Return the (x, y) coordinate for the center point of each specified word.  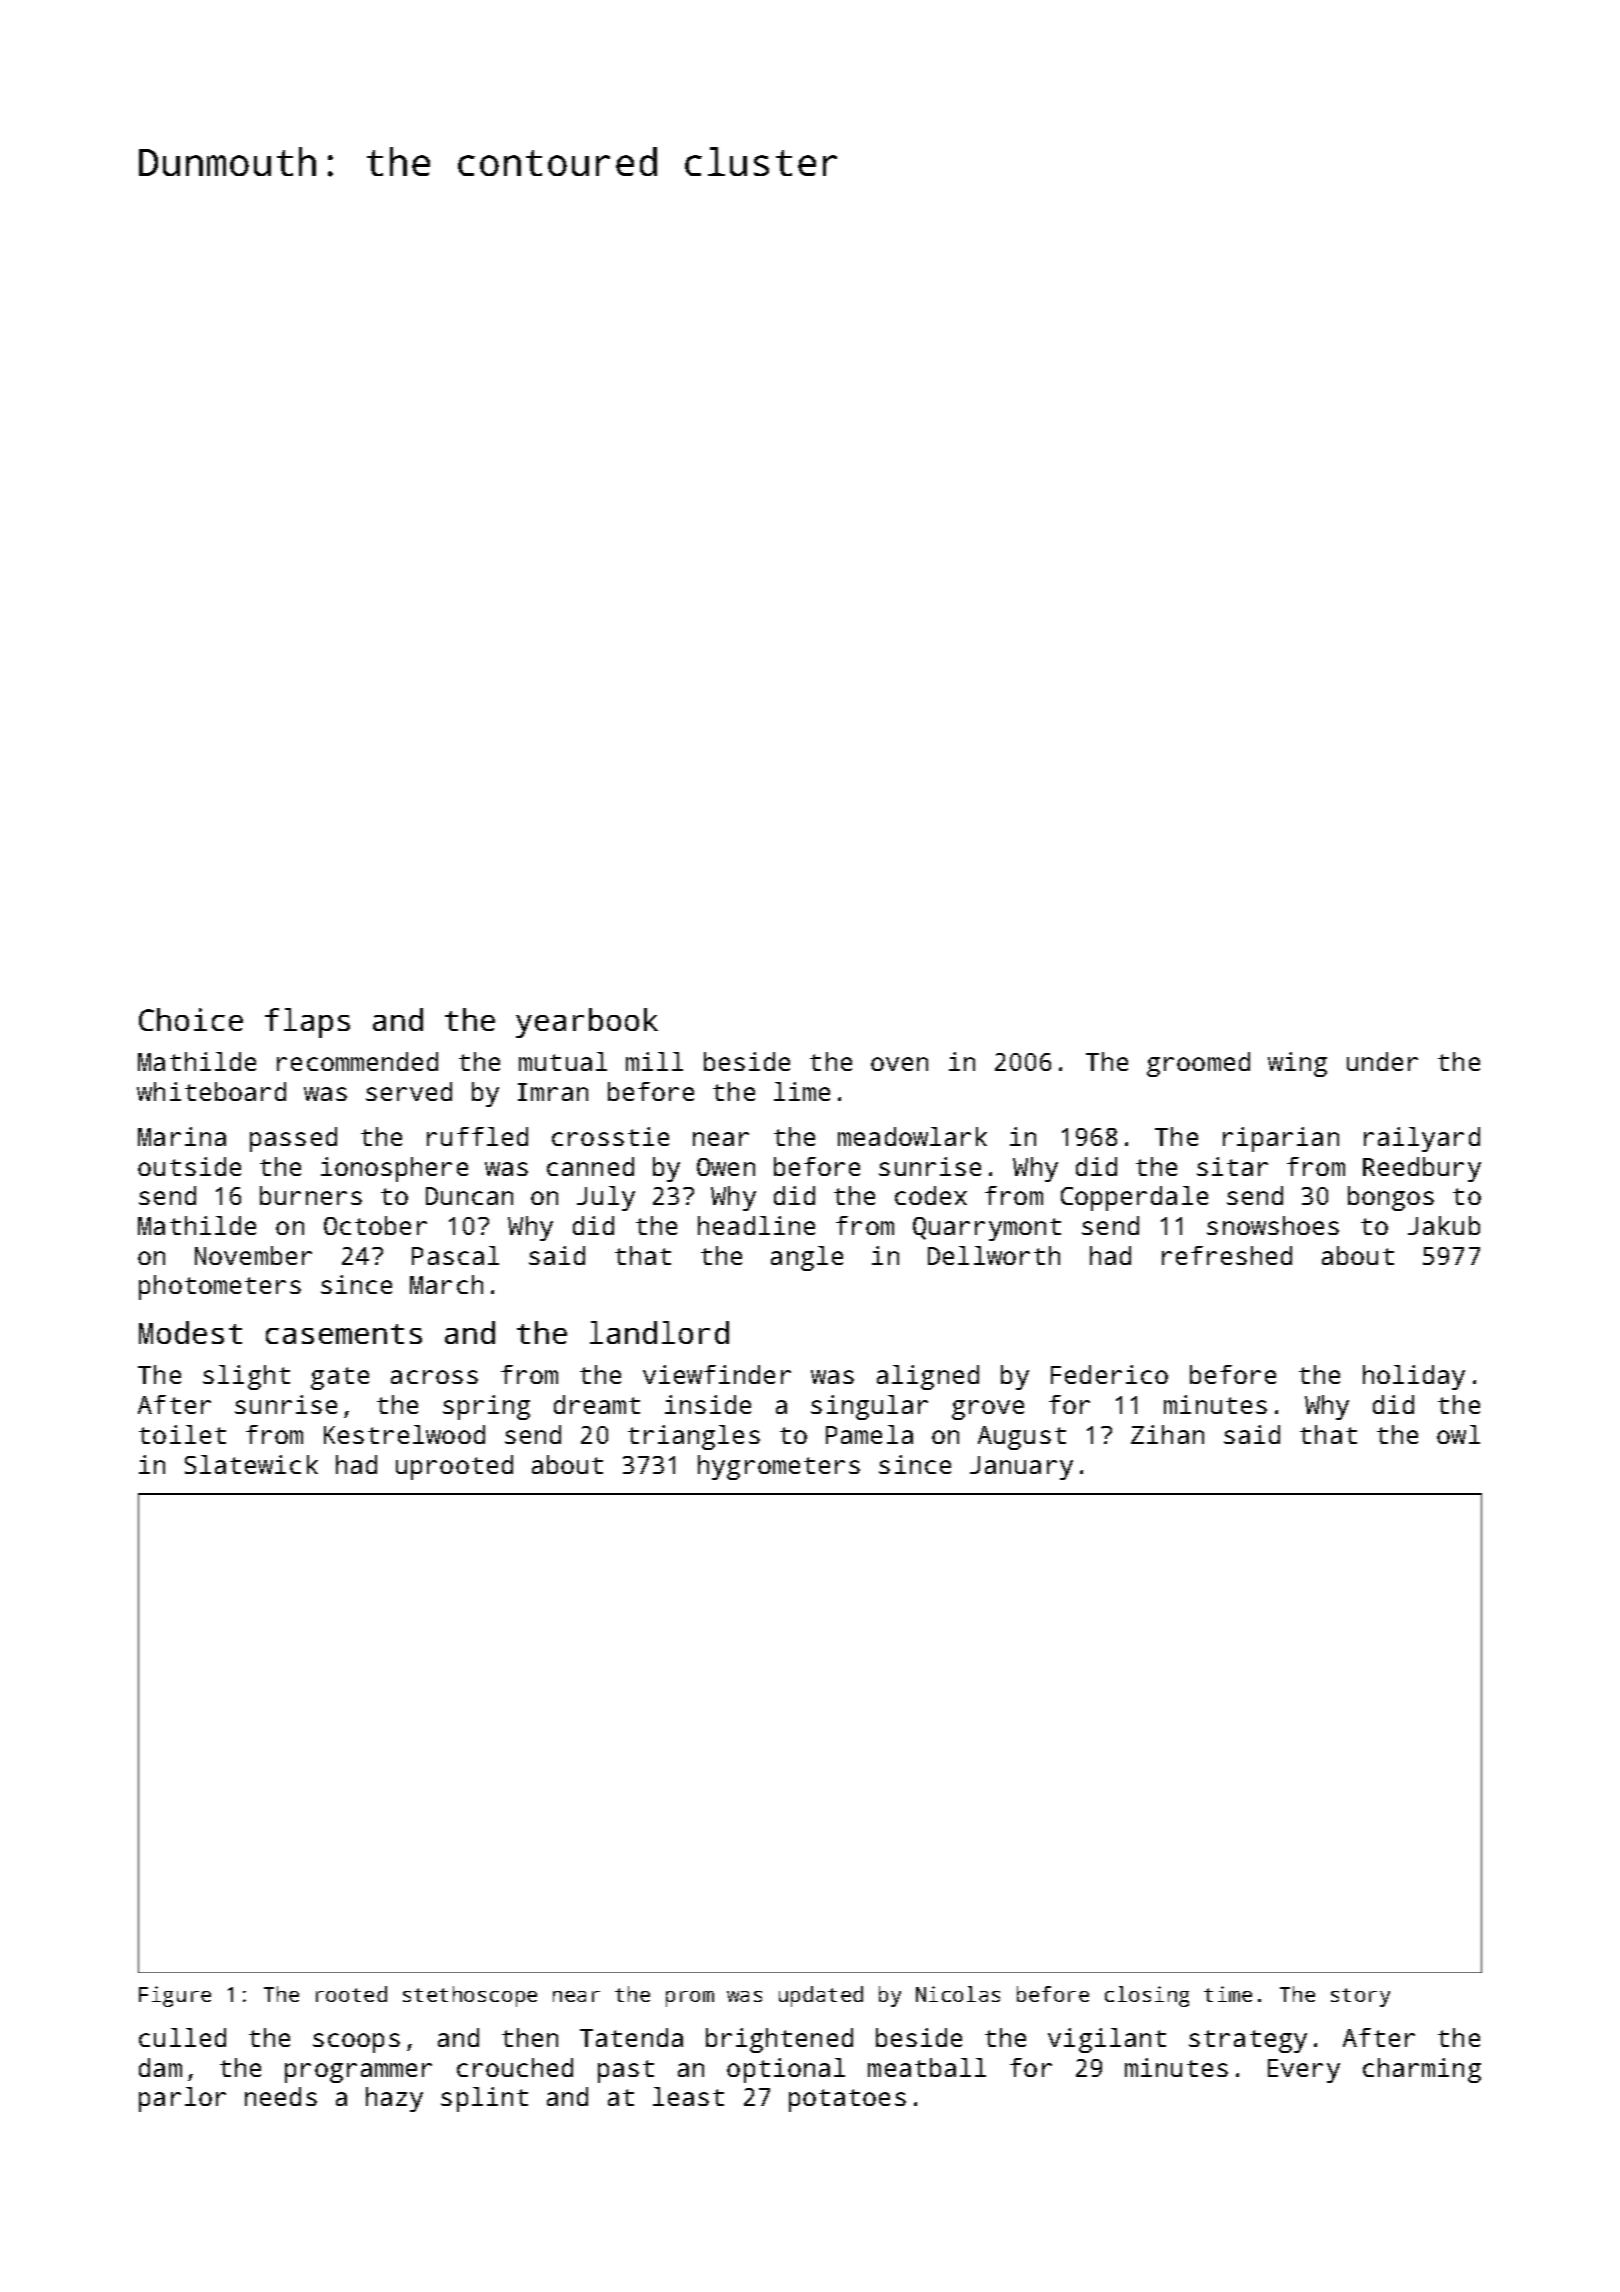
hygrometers (779, 1467)
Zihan (1167, 1434)
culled (182, 2037)
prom (690, 1999)
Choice (191, 1019)
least (688, 2096)
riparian (1281, 1139)
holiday (1414, 1377)
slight (246, 1377)
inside (708, 1404)
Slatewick (251, 1464)
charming (1422, 2070)
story (1360, 1997)
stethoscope (470, 1996)
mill (654, 1061)
